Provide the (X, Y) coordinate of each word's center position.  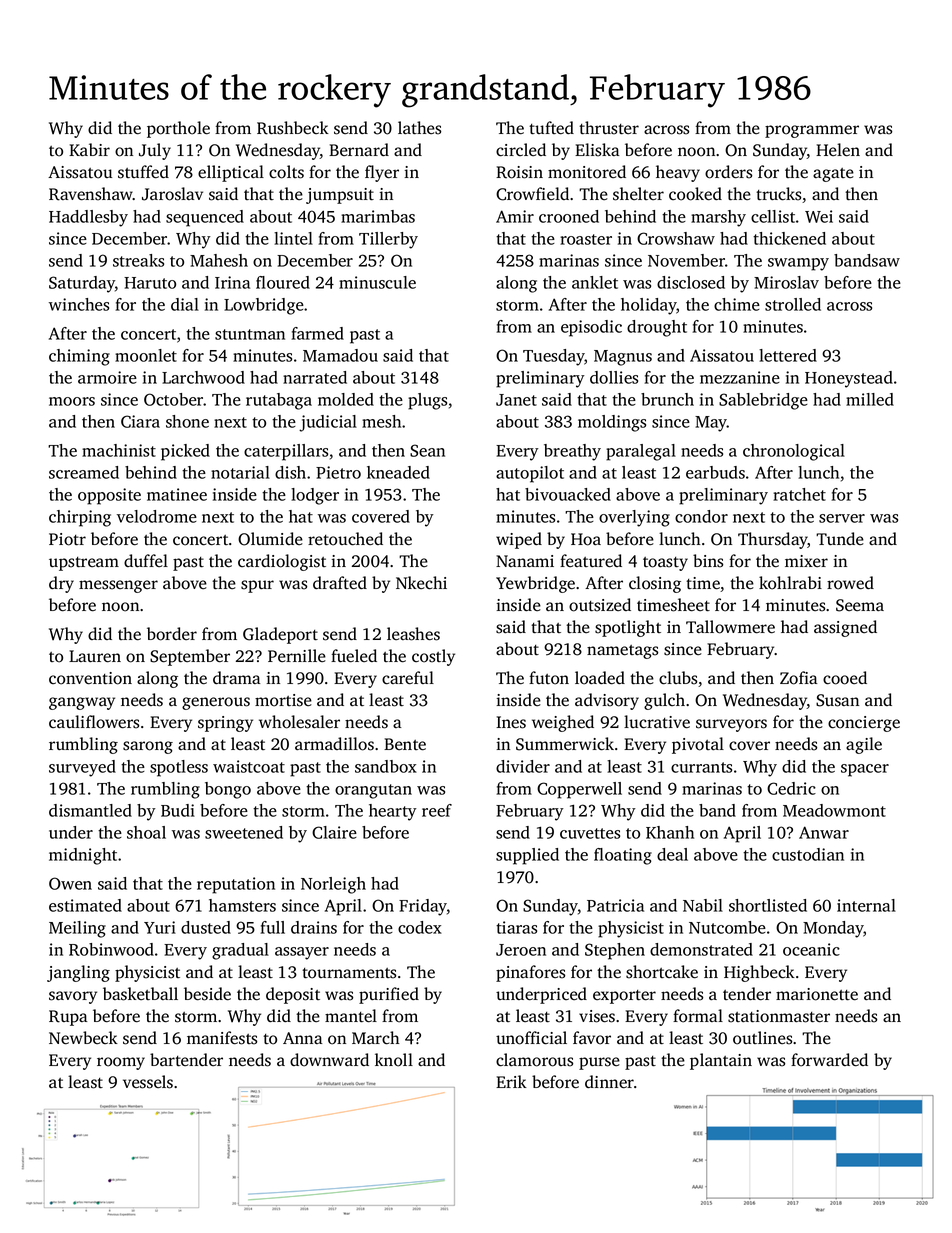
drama (236, 677)
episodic (591, 328)
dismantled (90, 810)
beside (207, 994)
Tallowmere (730, 627)
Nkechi (421, 583)
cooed (845, 678)
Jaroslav (172, 194)
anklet (595, 282)
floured (283, 282)
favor (592, 1038)
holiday (649, 306)
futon (549, 678)
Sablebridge (763, 401)
